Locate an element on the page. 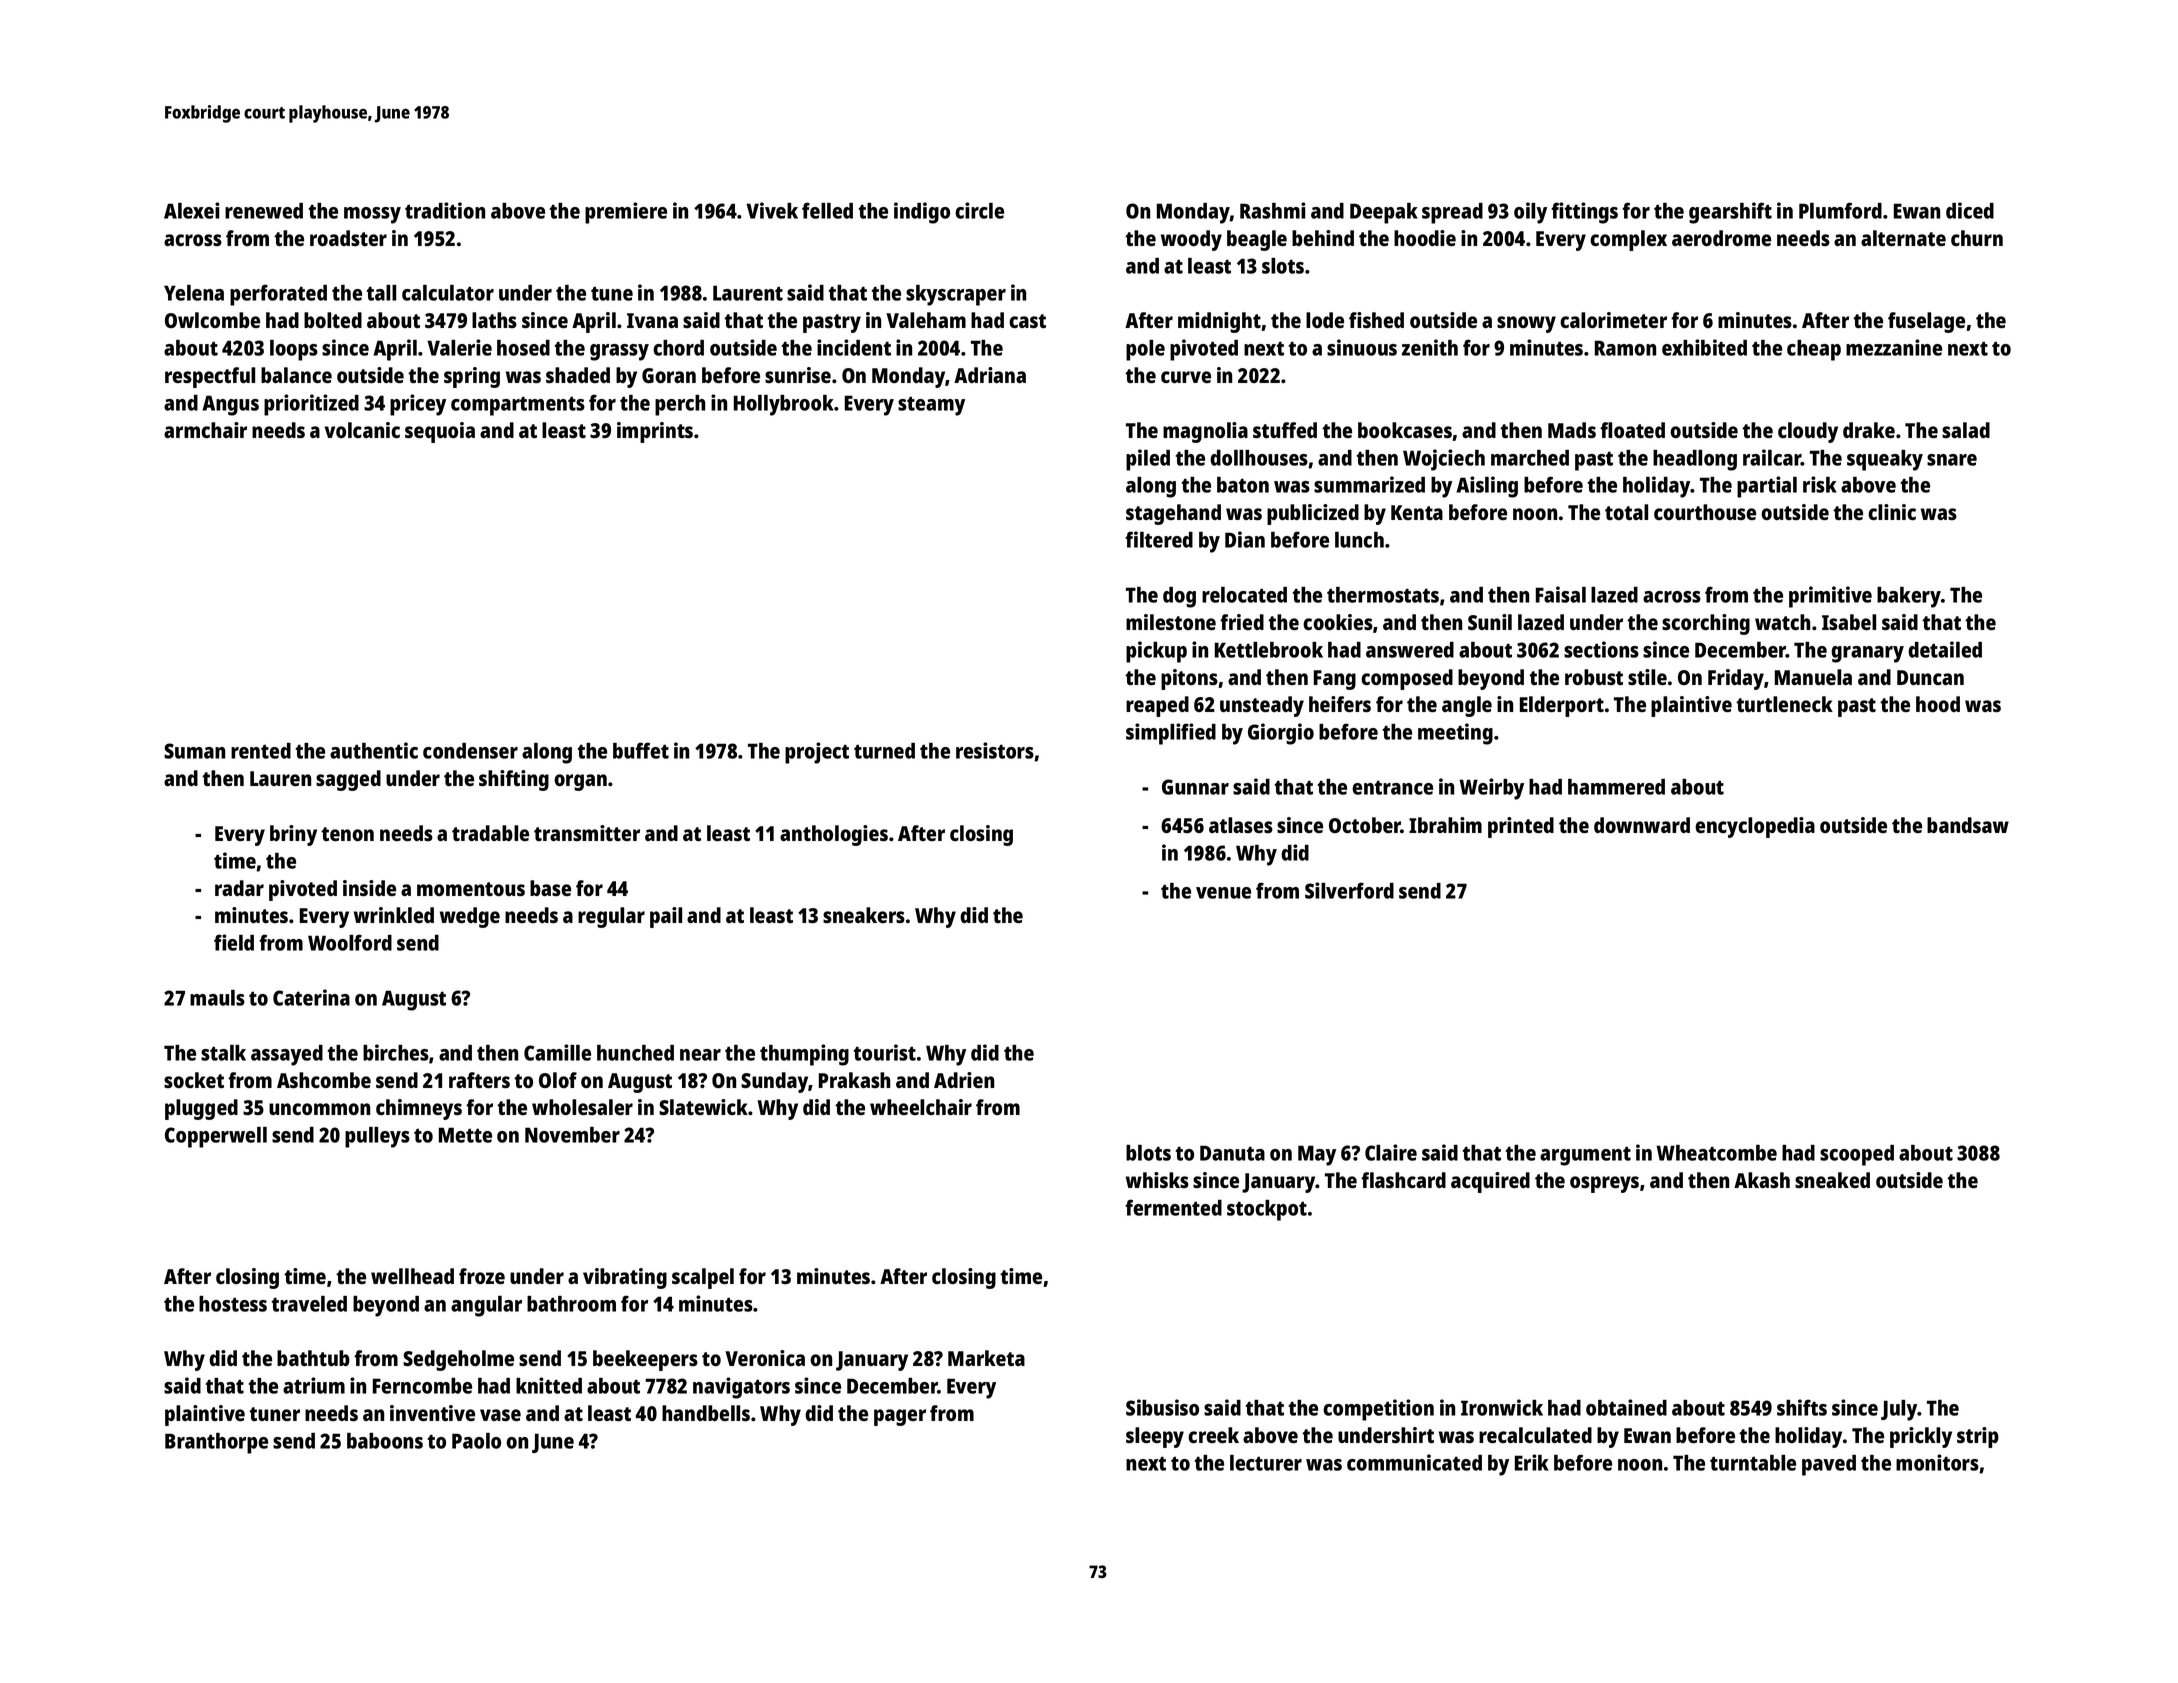 This image has width=2178, height=1683. buffet is located at coordinates (641, 750).
